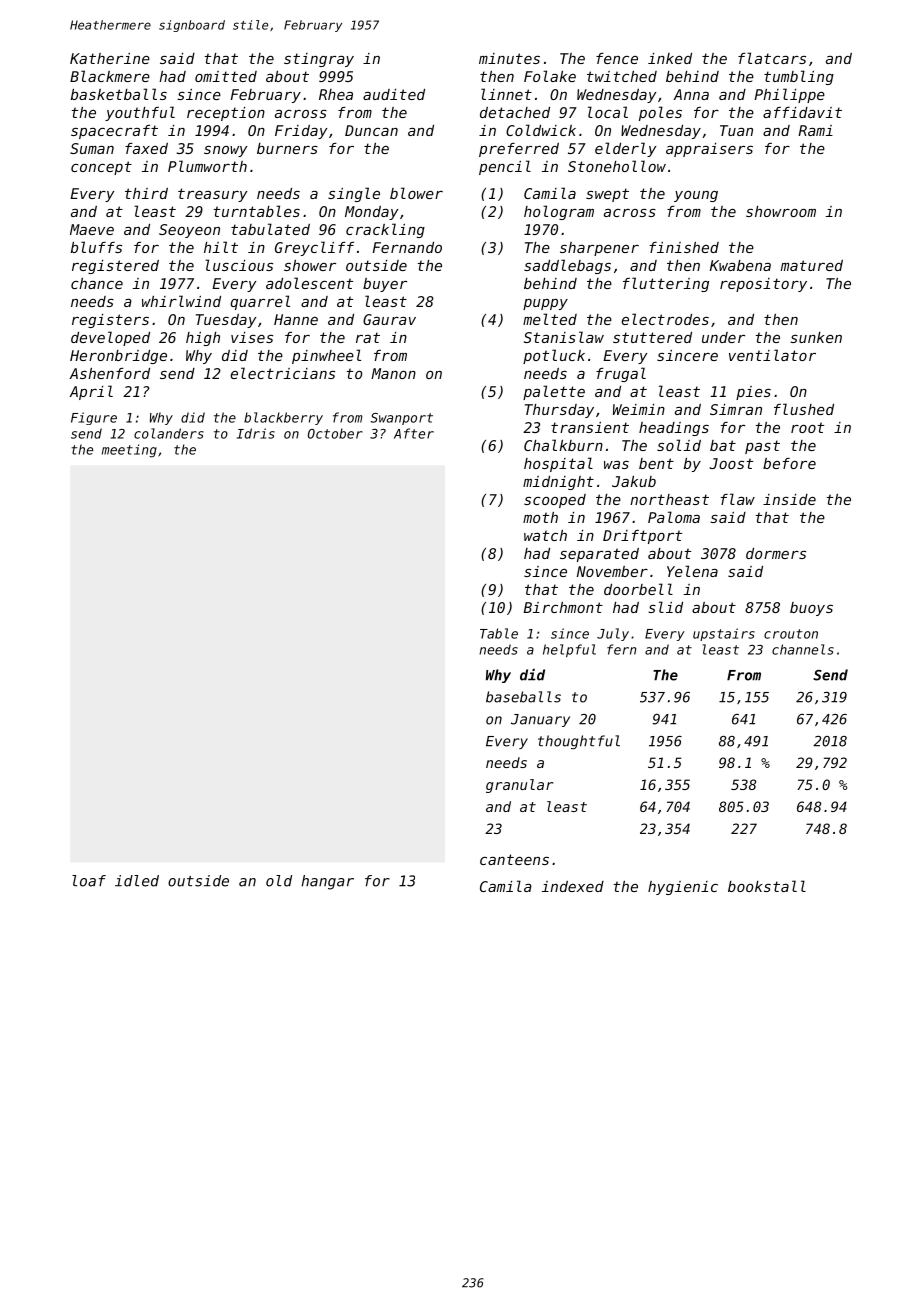 This screenshot has width=924, height=1308. I want to click on electricians, so click(283, 373).
